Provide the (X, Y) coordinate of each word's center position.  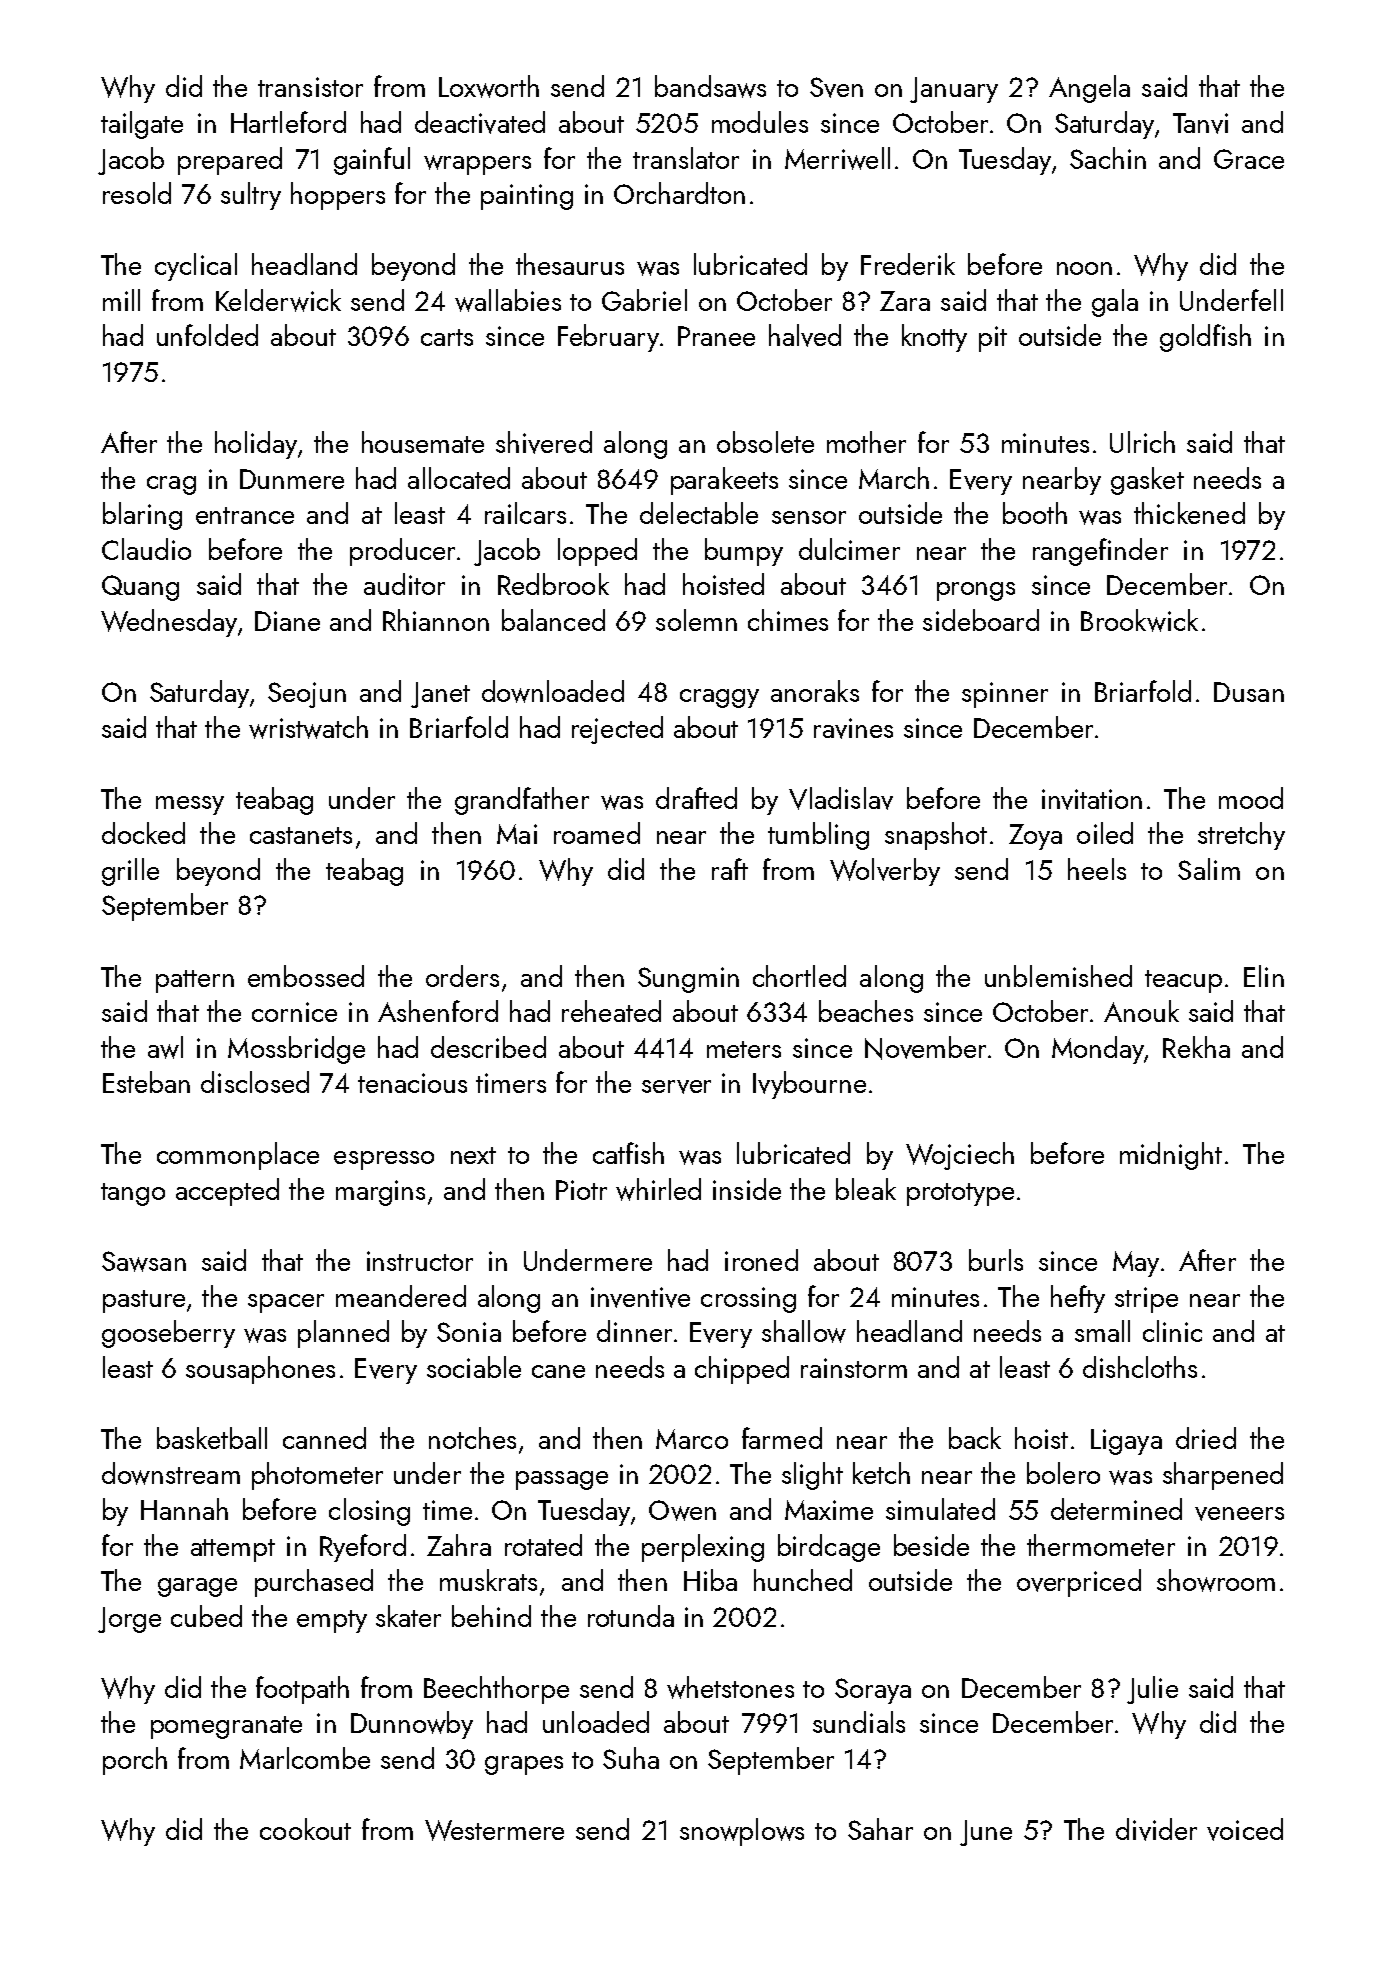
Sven (836, 87)
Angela (1089, 89)
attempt (233, 1550)
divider (1156, 1829)
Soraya (873, 1691)
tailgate (142, 125)
